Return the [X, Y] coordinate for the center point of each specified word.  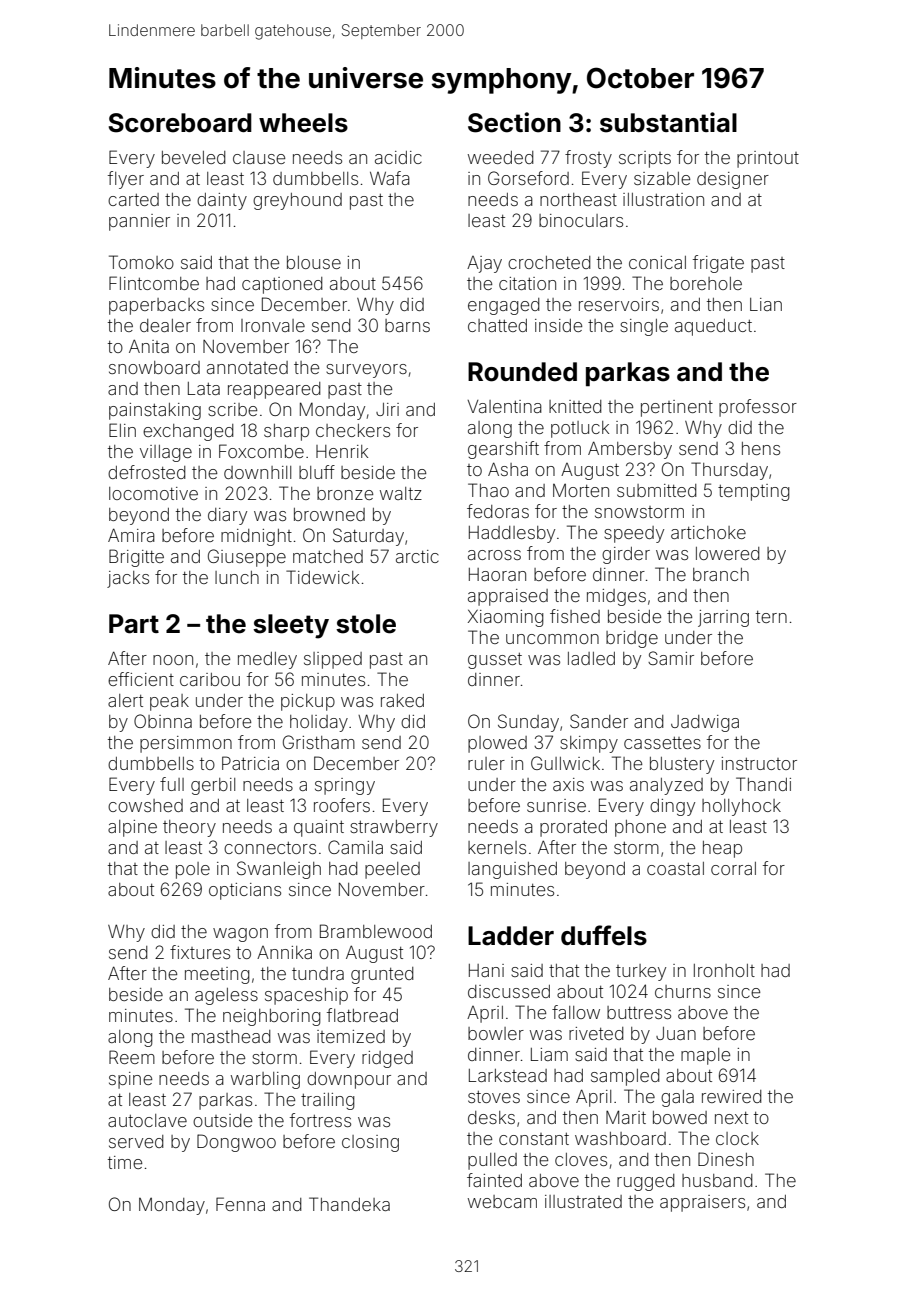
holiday [319, 723]
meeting [217, 975]
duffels [604, 935]
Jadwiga [705, 723]
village [166, 453]
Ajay [484, 264]
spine [130, 1080]
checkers [353, 430]
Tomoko [141, 262]
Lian [766, 304]
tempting [754, 492]
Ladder [511, 936]
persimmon [186, 744]
